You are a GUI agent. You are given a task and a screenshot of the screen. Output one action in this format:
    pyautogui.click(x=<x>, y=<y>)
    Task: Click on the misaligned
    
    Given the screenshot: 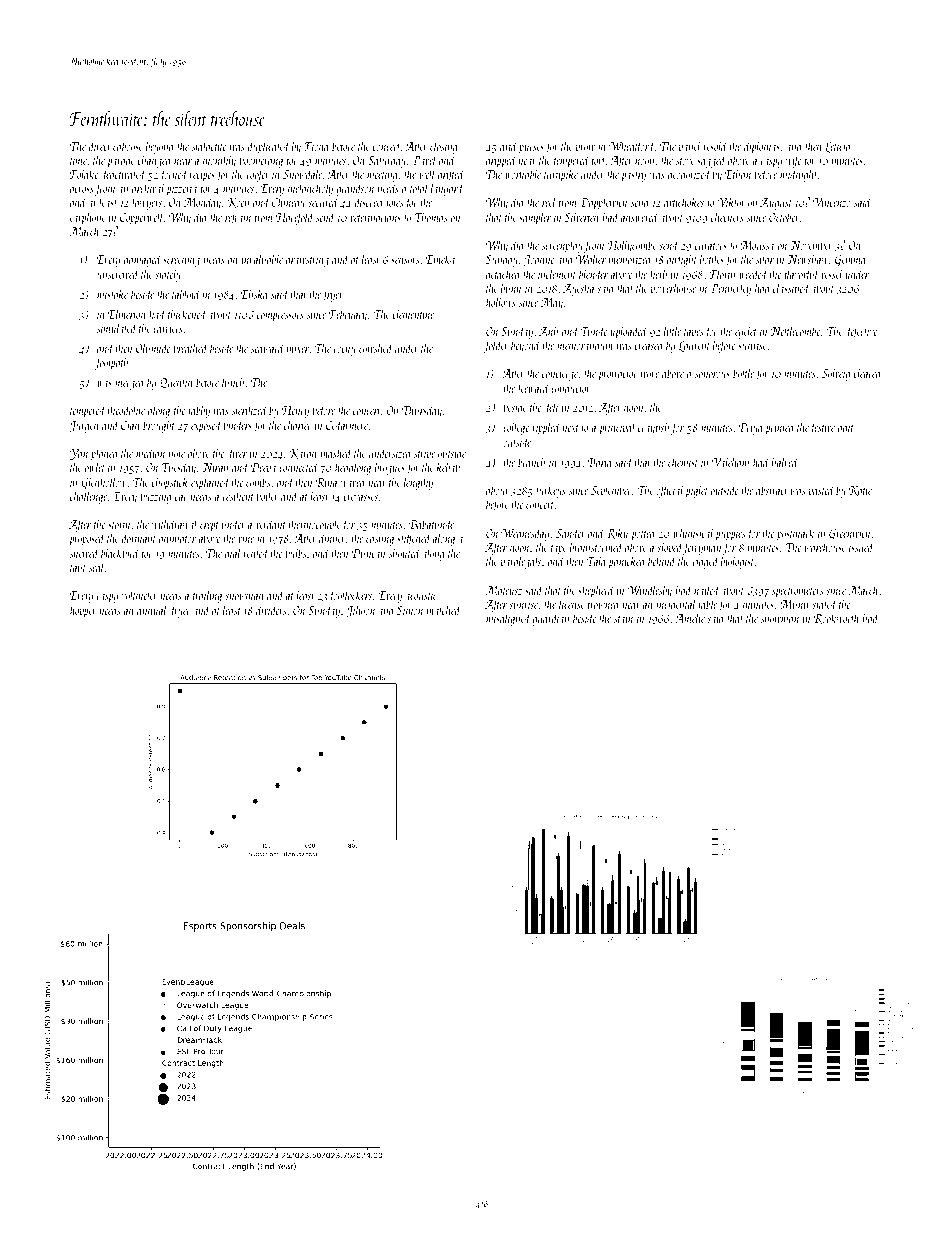 What is the action you would take?
    pyautogui.click(x=508, y=619)
